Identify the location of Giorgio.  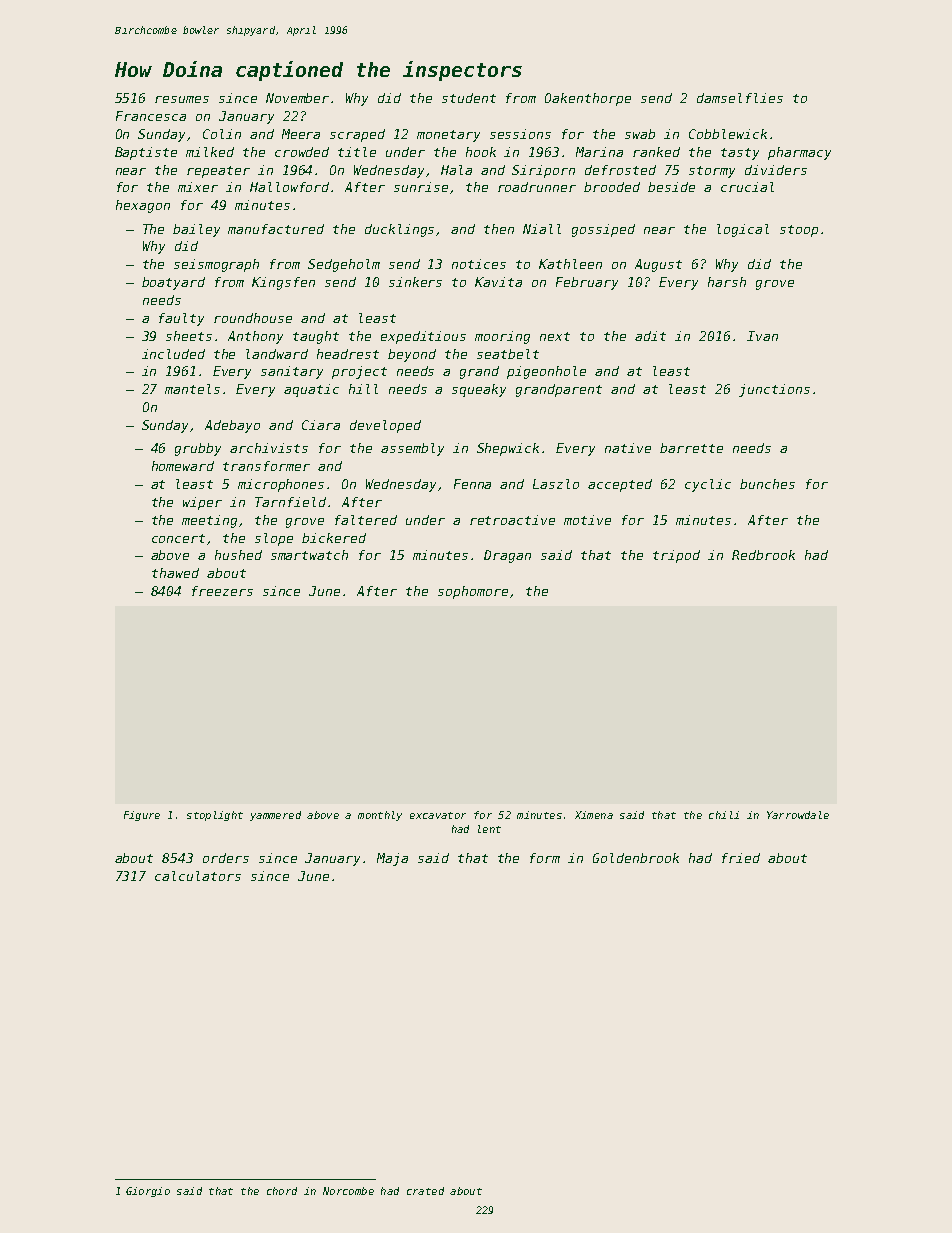
(148, 1192).
